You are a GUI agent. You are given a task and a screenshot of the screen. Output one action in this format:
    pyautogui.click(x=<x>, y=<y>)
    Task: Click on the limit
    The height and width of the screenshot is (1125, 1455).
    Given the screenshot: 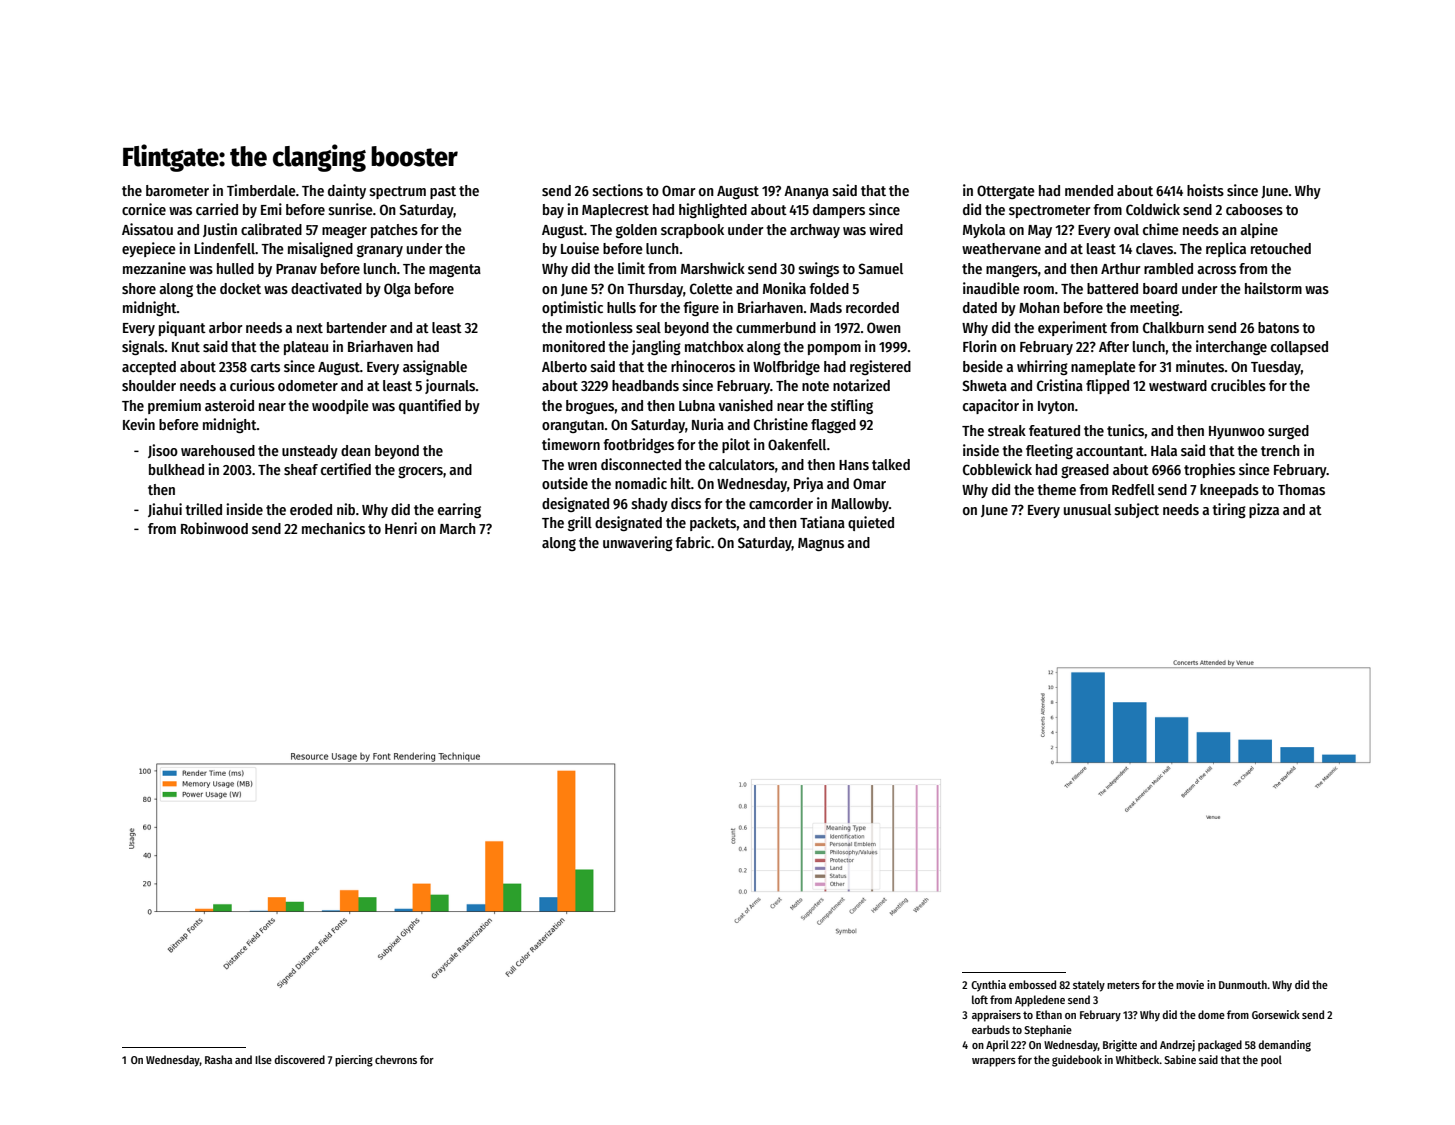 What is the action you would take?
    pyautogui.click(x=631, y=268)
